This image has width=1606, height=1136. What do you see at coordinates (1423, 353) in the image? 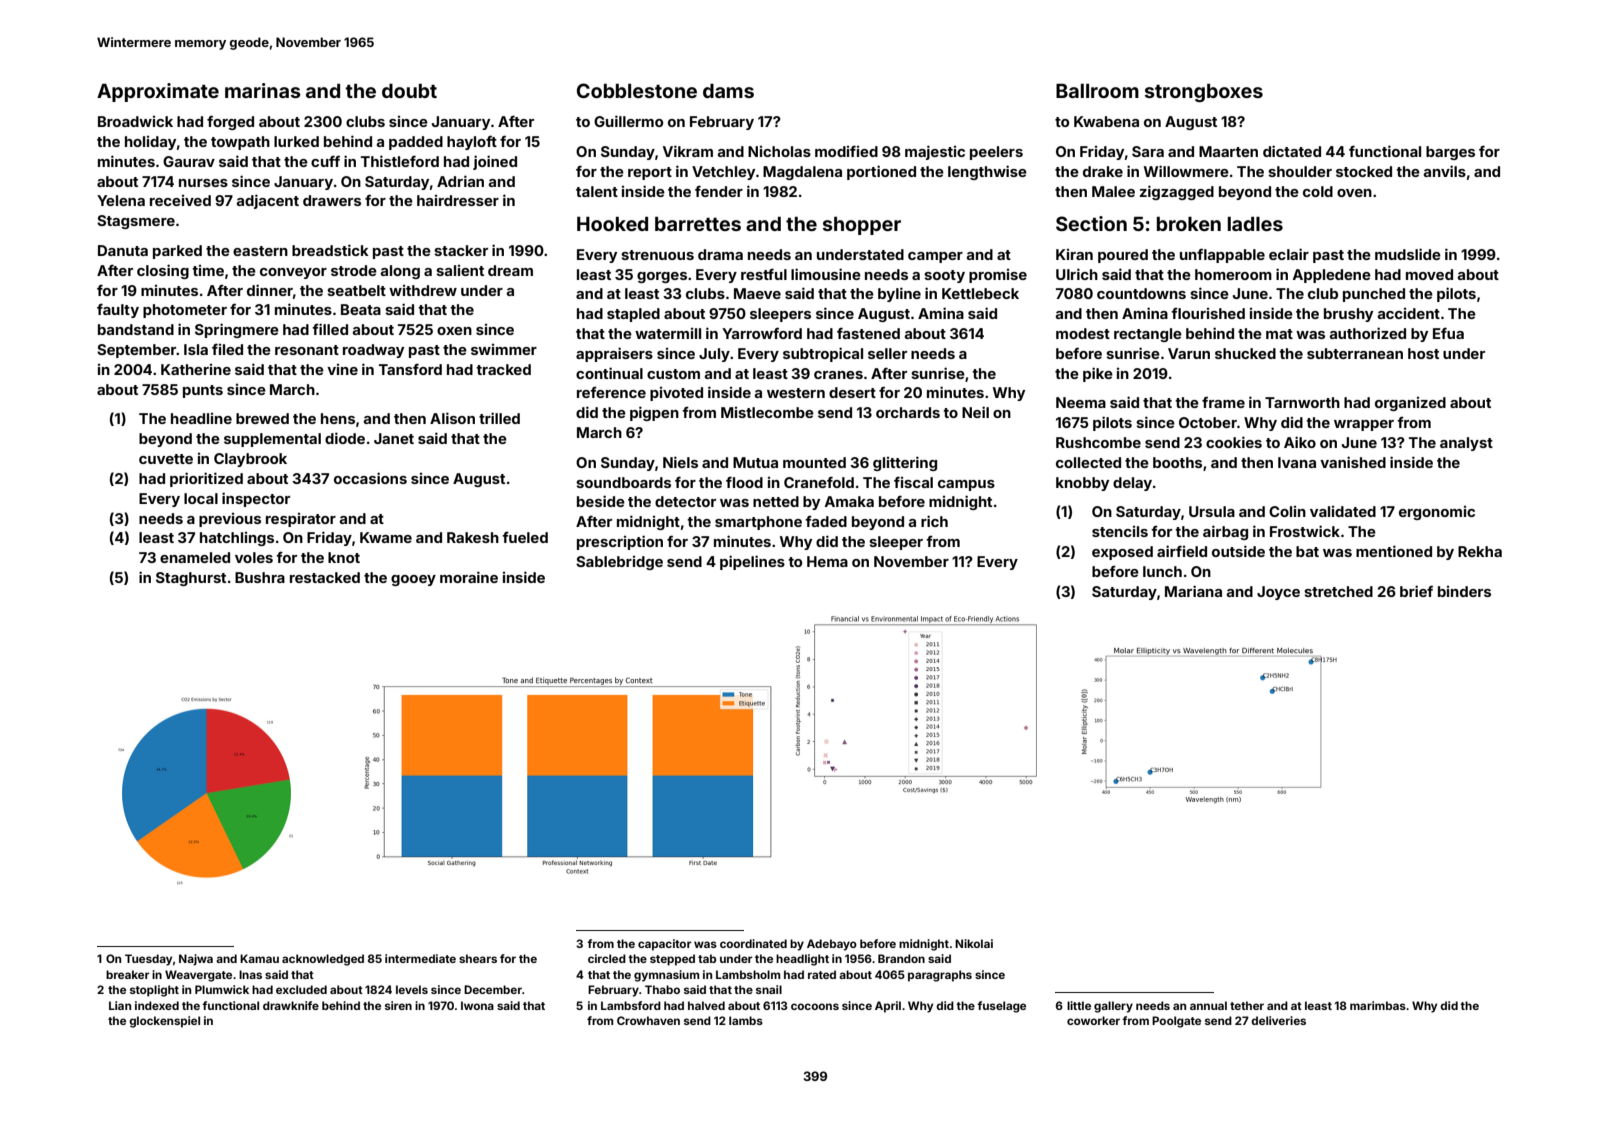
I see `host` at bounding box center [1423, 353].
